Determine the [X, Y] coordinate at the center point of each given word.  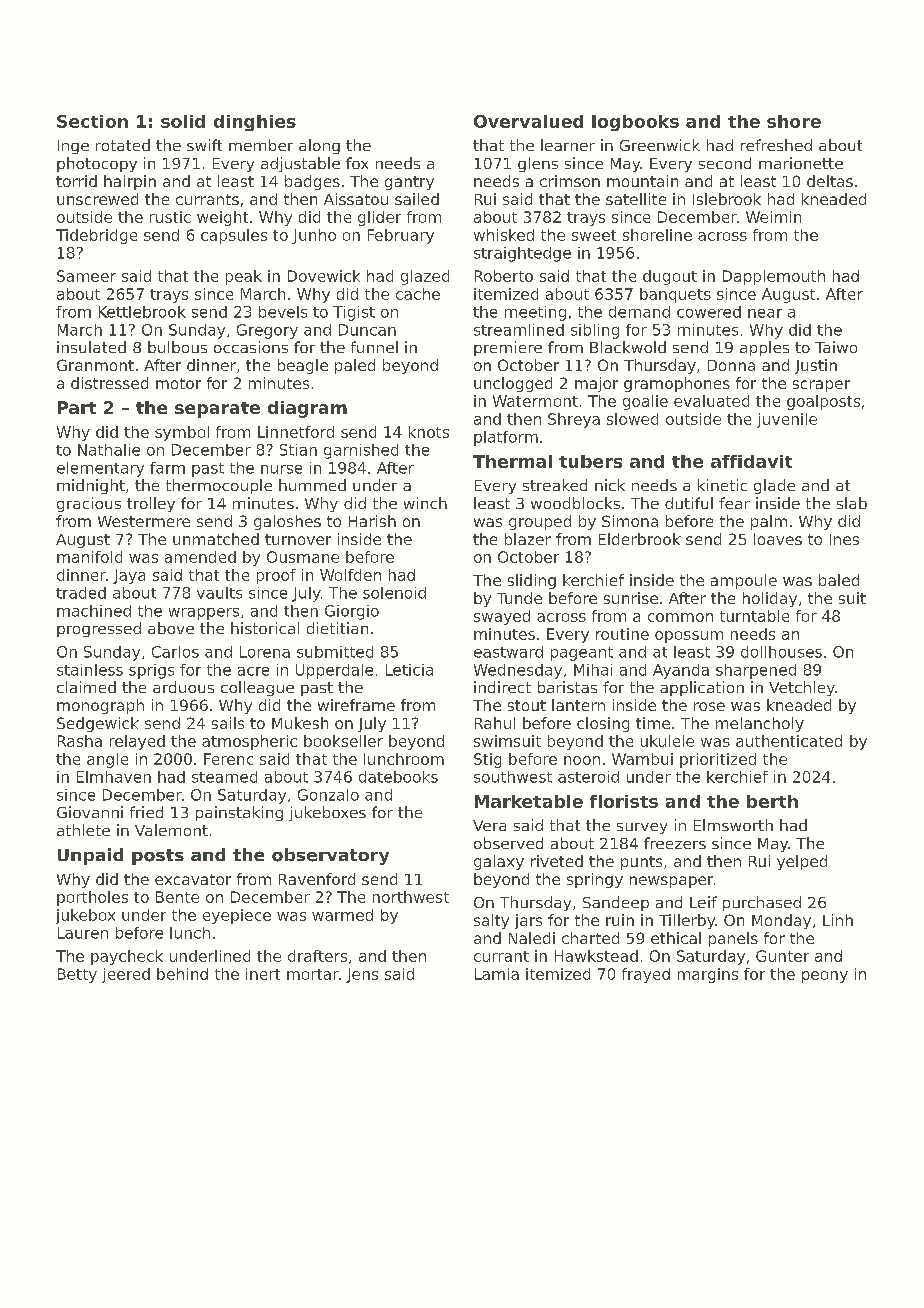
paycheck [127, 957]
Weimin [773, 217]
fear [734, 503]
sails [228, 723]
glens [538, 164]
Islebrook [727, 199]
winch [425, 503]
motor [178, 383]
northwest [411, 897]
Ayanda [681, 671]
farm [167, 468]
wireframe [356, 705]
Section [92, 121]
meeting [535, 313]
